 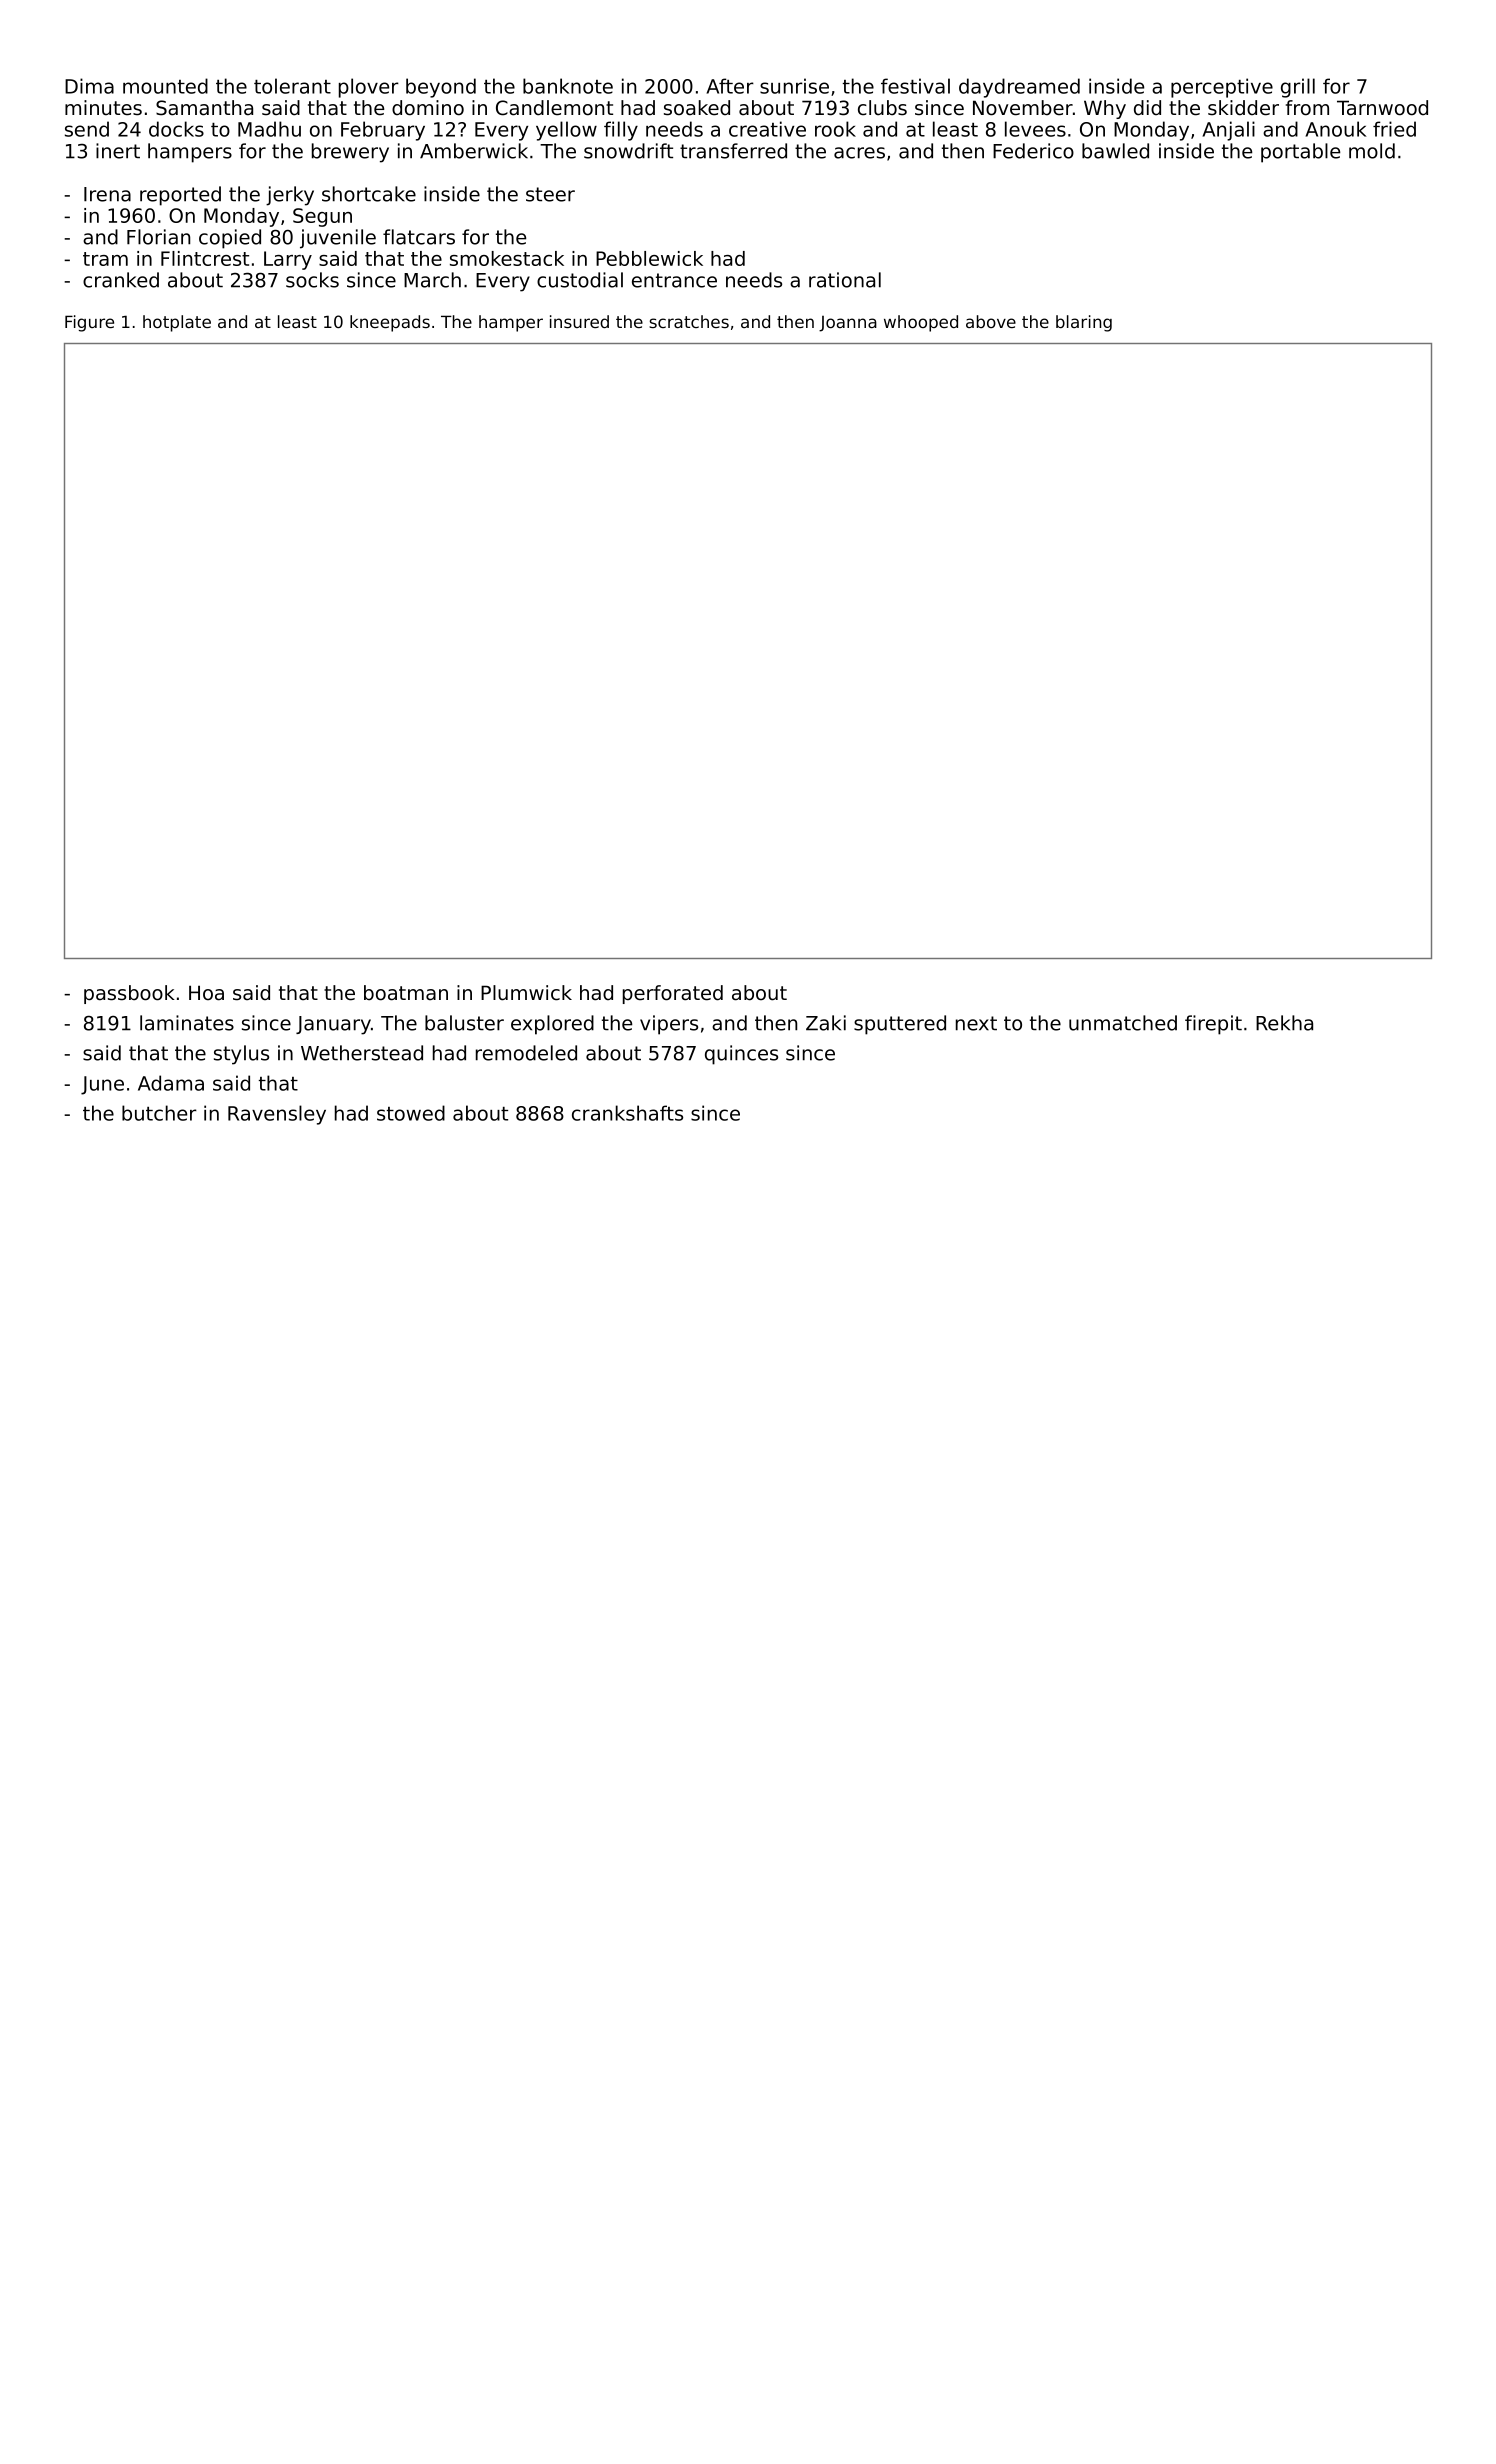 What do you see at coordinates (406, 993) in the image?
I see `boatman` at bounding box center [406, 993].
